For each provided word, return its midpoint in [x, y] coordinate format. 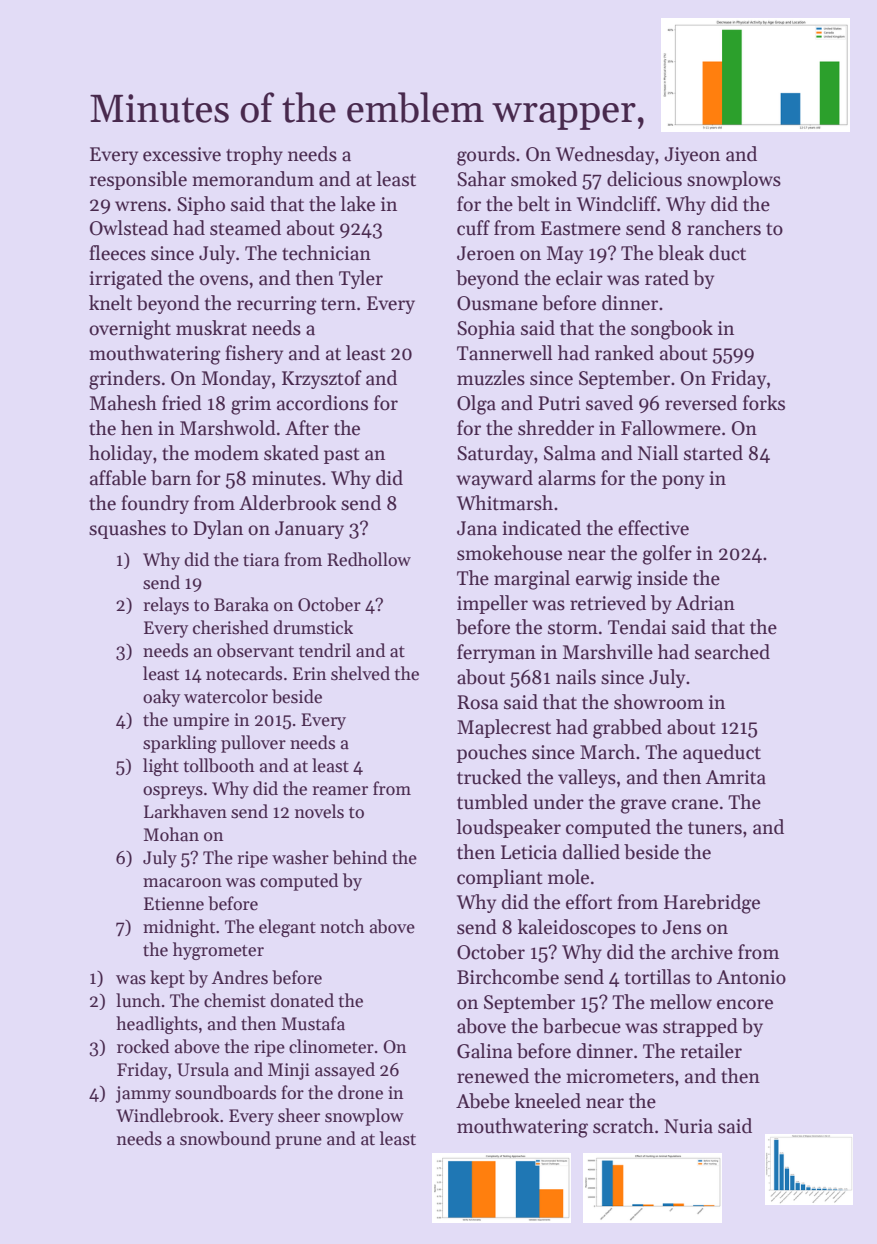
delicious [644, 179]
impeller [492, 604]
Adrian [705, 603]
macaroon [182, 883]
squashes [127, 529]
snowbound [225, 1138]
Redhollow [369, 559]
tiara [261, 560]
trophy [254, 155]
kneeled [548, 1101]
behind [360, 857]
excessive [182, 154]
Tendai [637, 627]
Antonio [751, 977]
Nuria [688, 1126]
